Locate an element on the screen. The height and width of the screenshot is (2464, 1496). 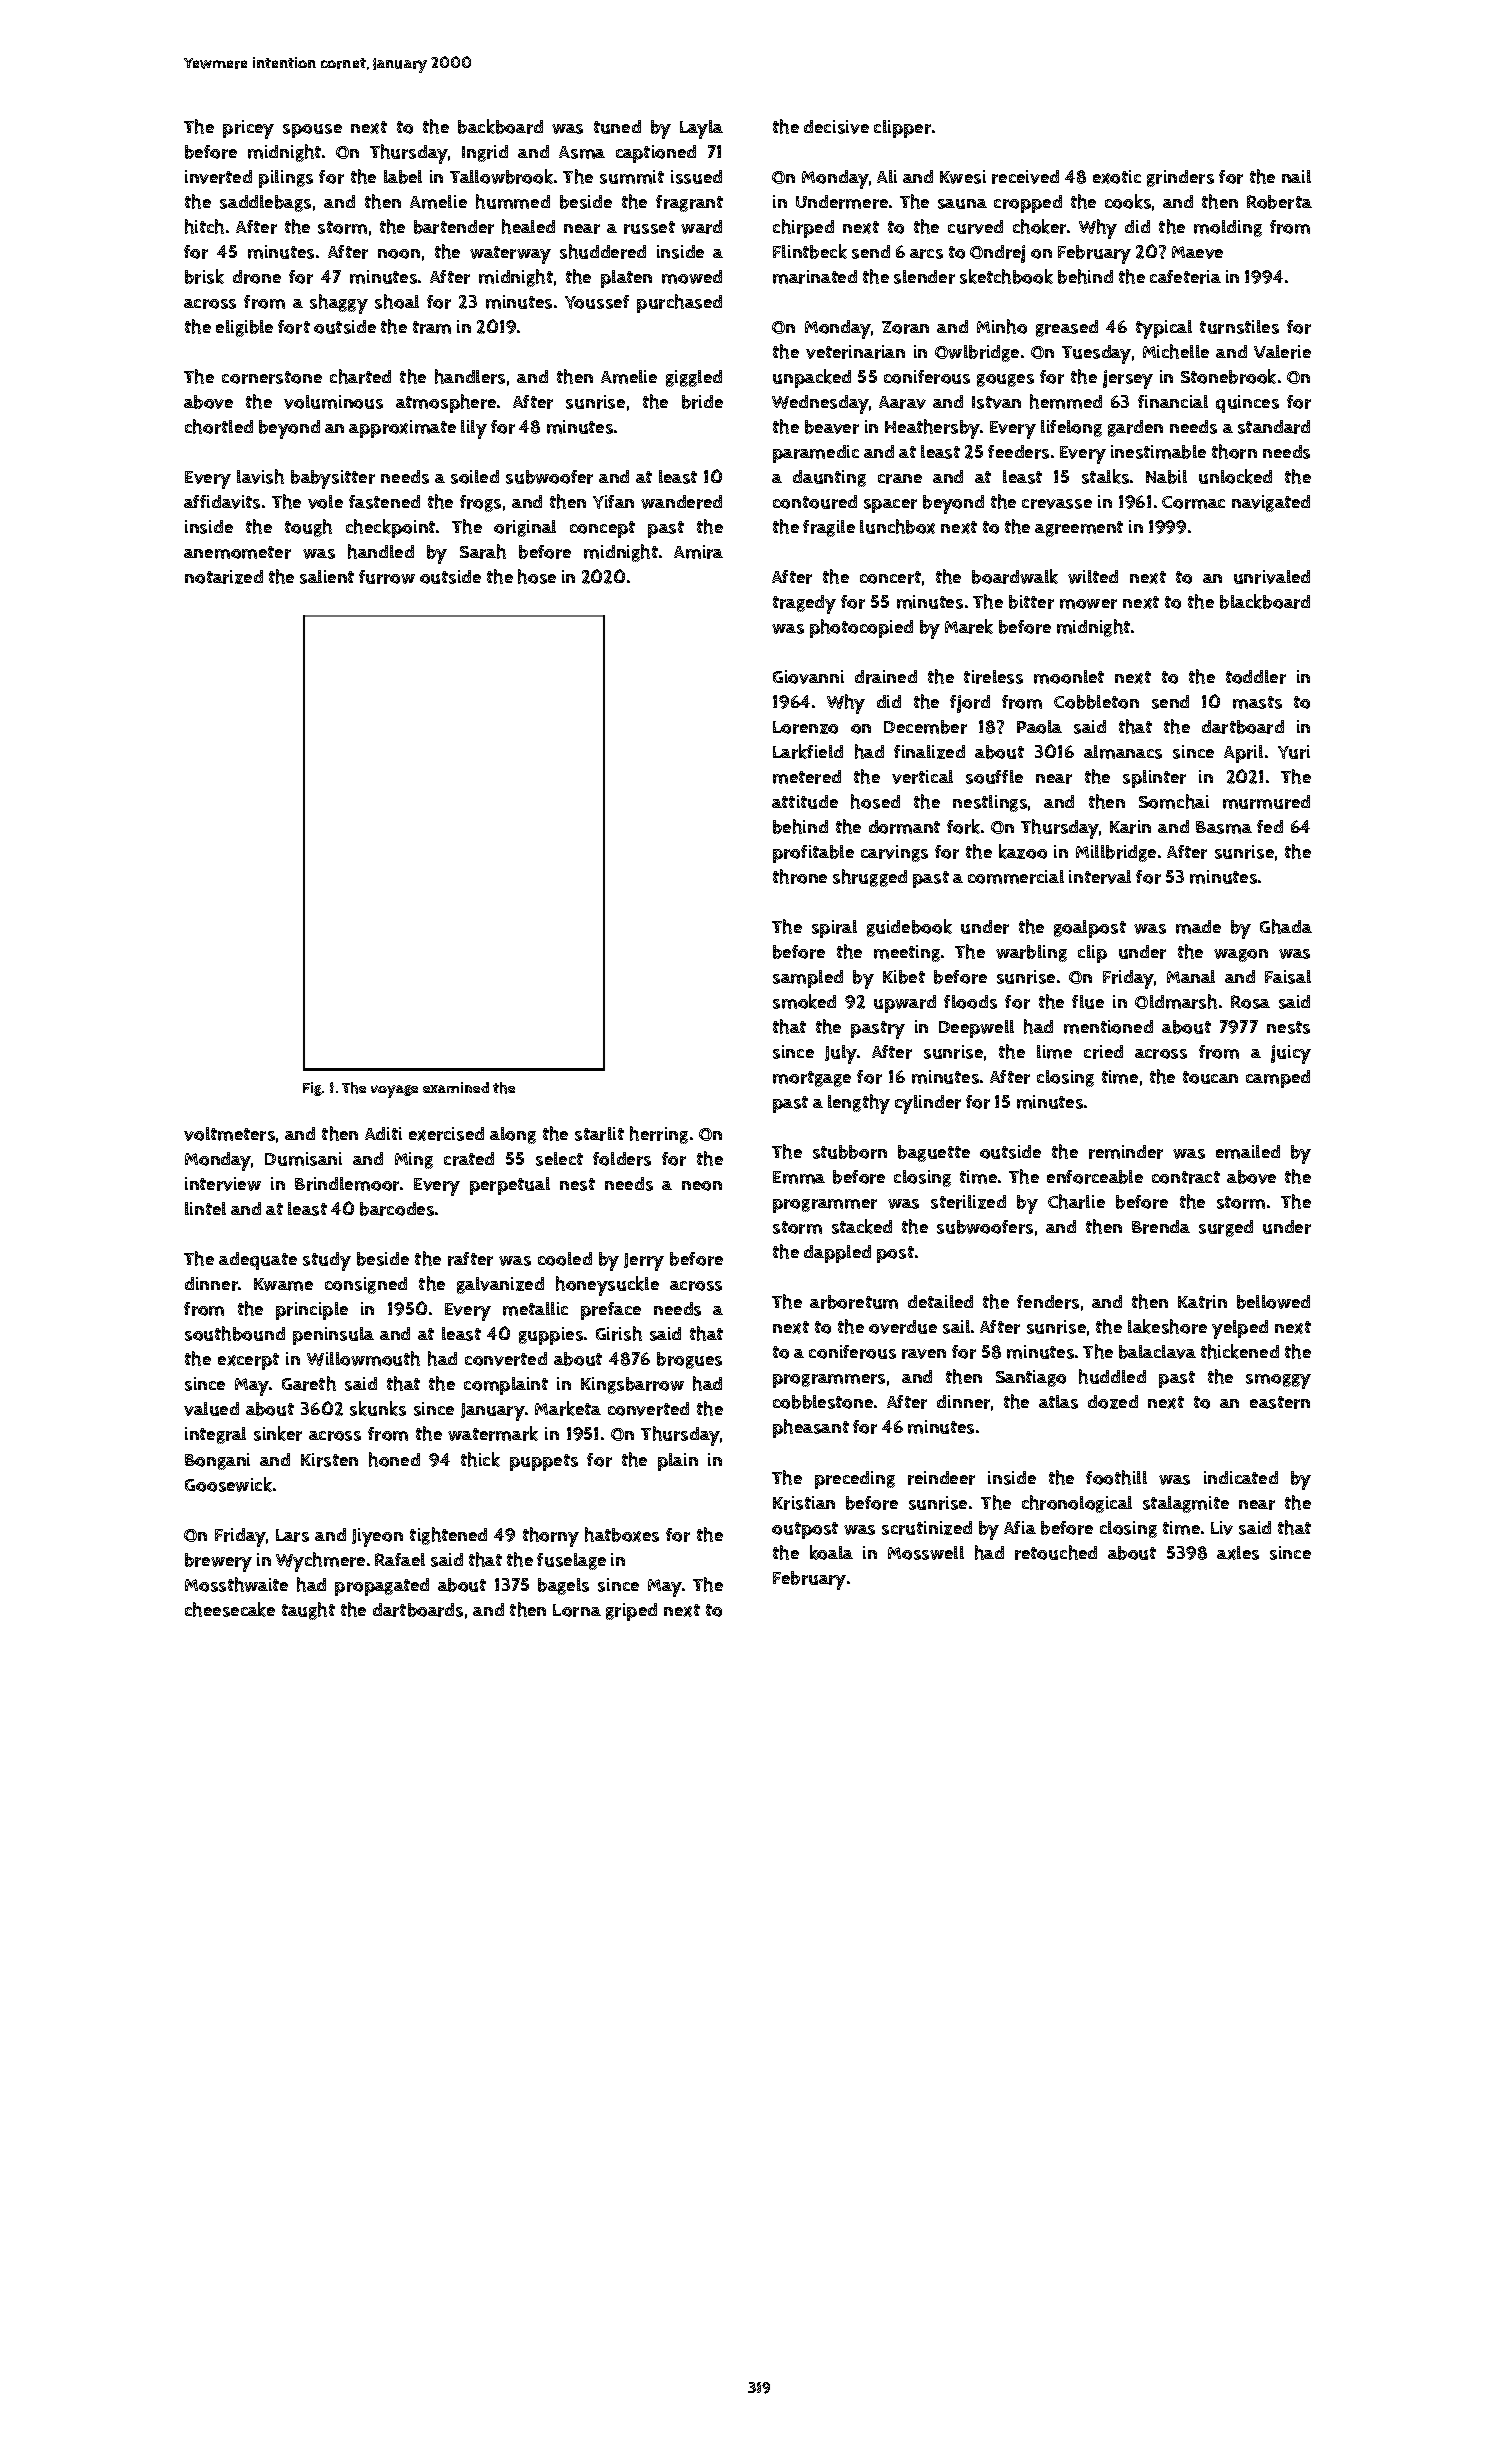
camped is located at coordinates (1278, 1079).
